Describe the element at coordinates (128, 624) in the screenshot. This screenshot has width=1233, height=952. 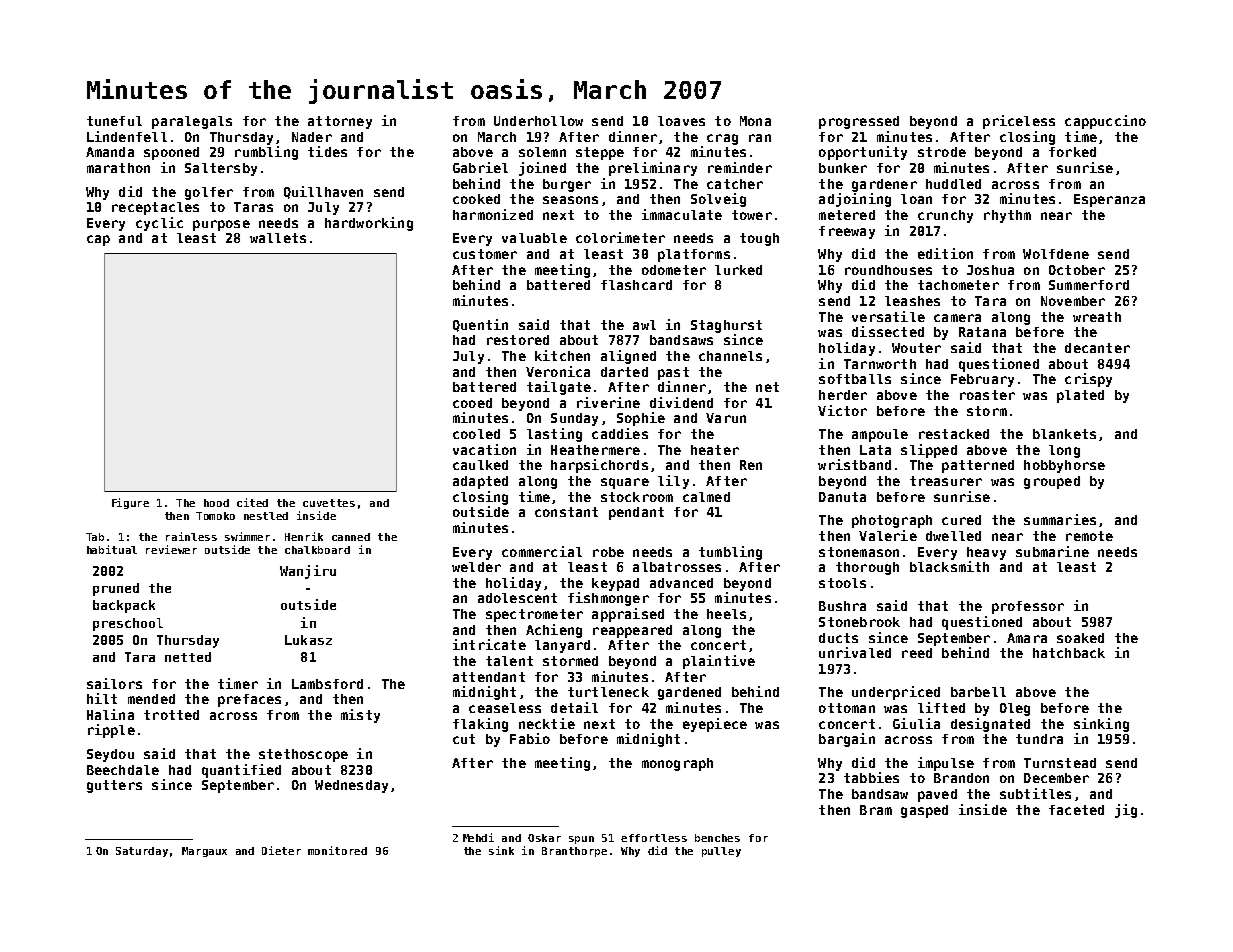
I see `preschool` at that location.
